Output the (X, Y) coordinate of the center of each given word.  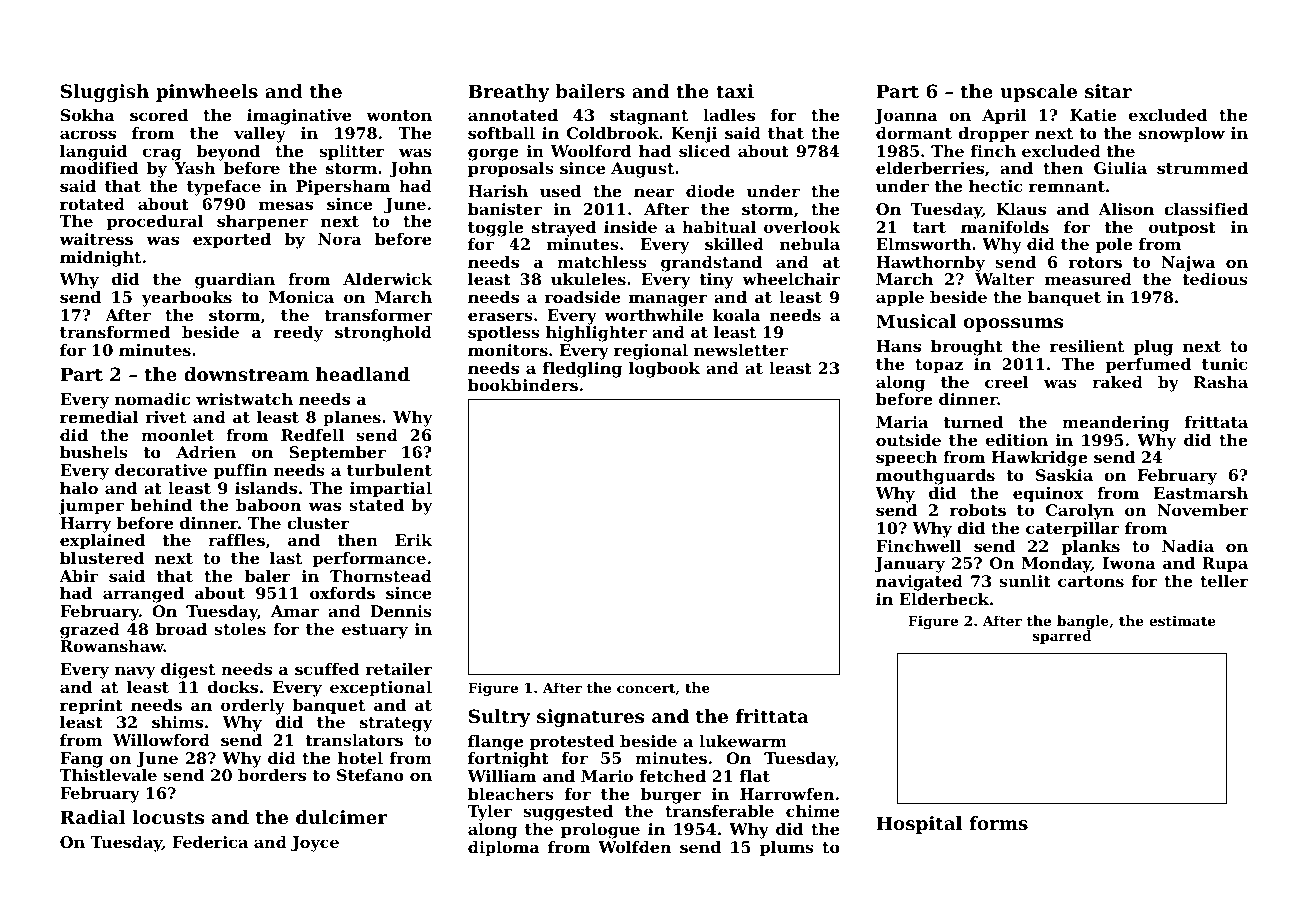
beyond (228, 153)
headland (363, 374)
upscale (1038, 93)
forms (998, 823)
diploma (504, 849)
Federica (210, 842)
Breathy (508, 93)
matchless (602, 262)
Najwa (1188, 264)
